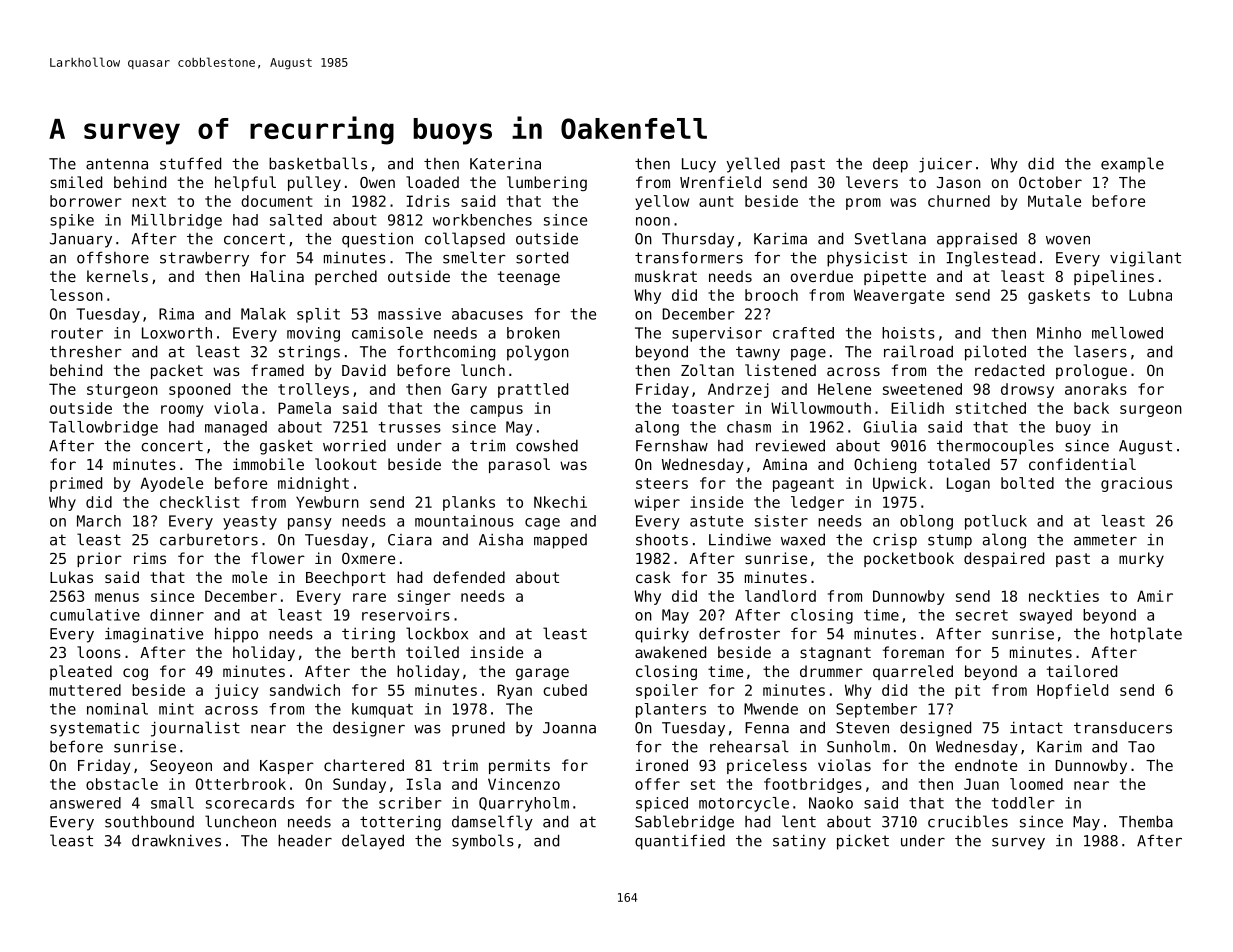 The image size is (1233, 952). I want to click on churned, so click(959, 201).
